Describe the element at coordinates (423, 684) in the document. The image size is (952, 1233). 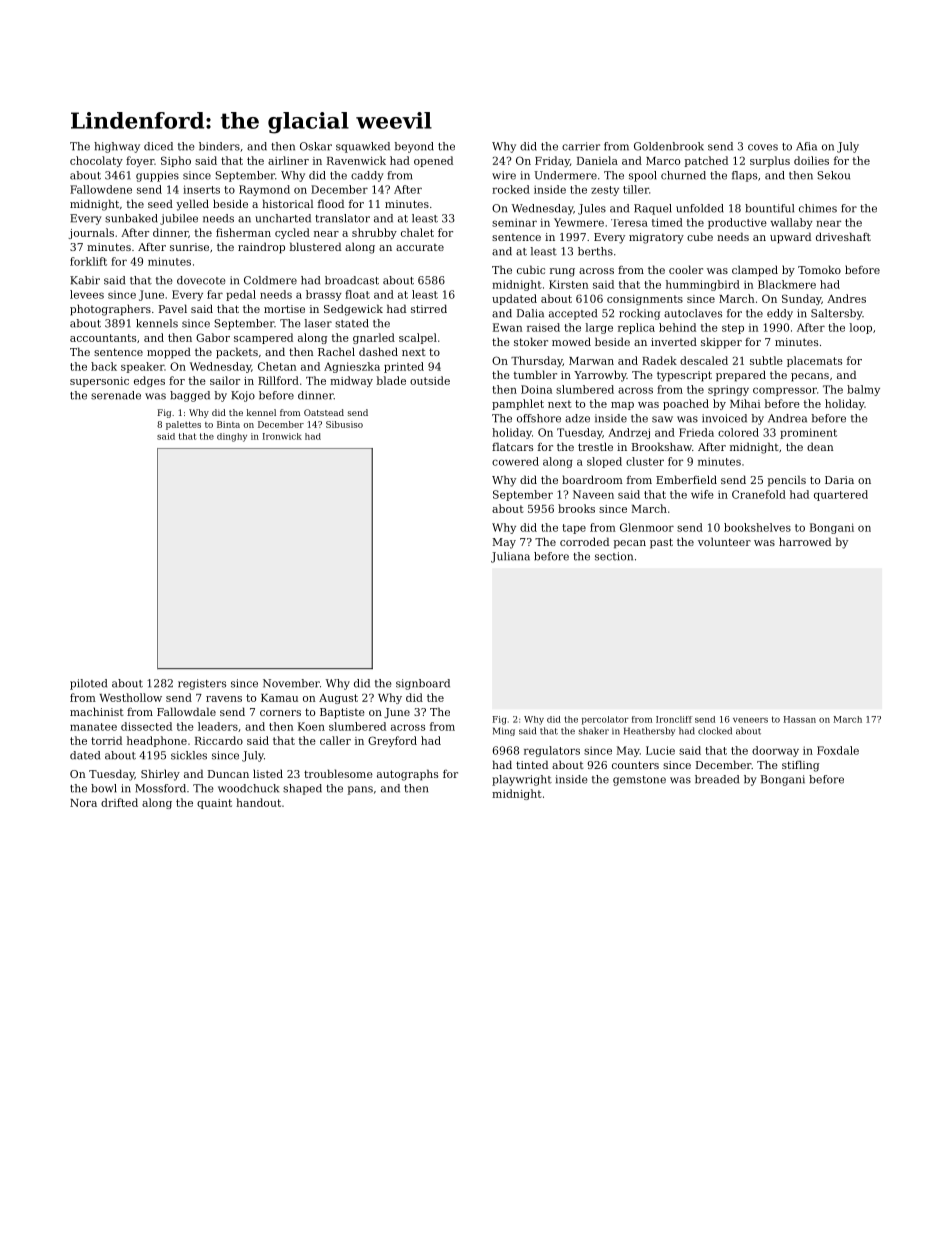
I see `signboard` at that location.
